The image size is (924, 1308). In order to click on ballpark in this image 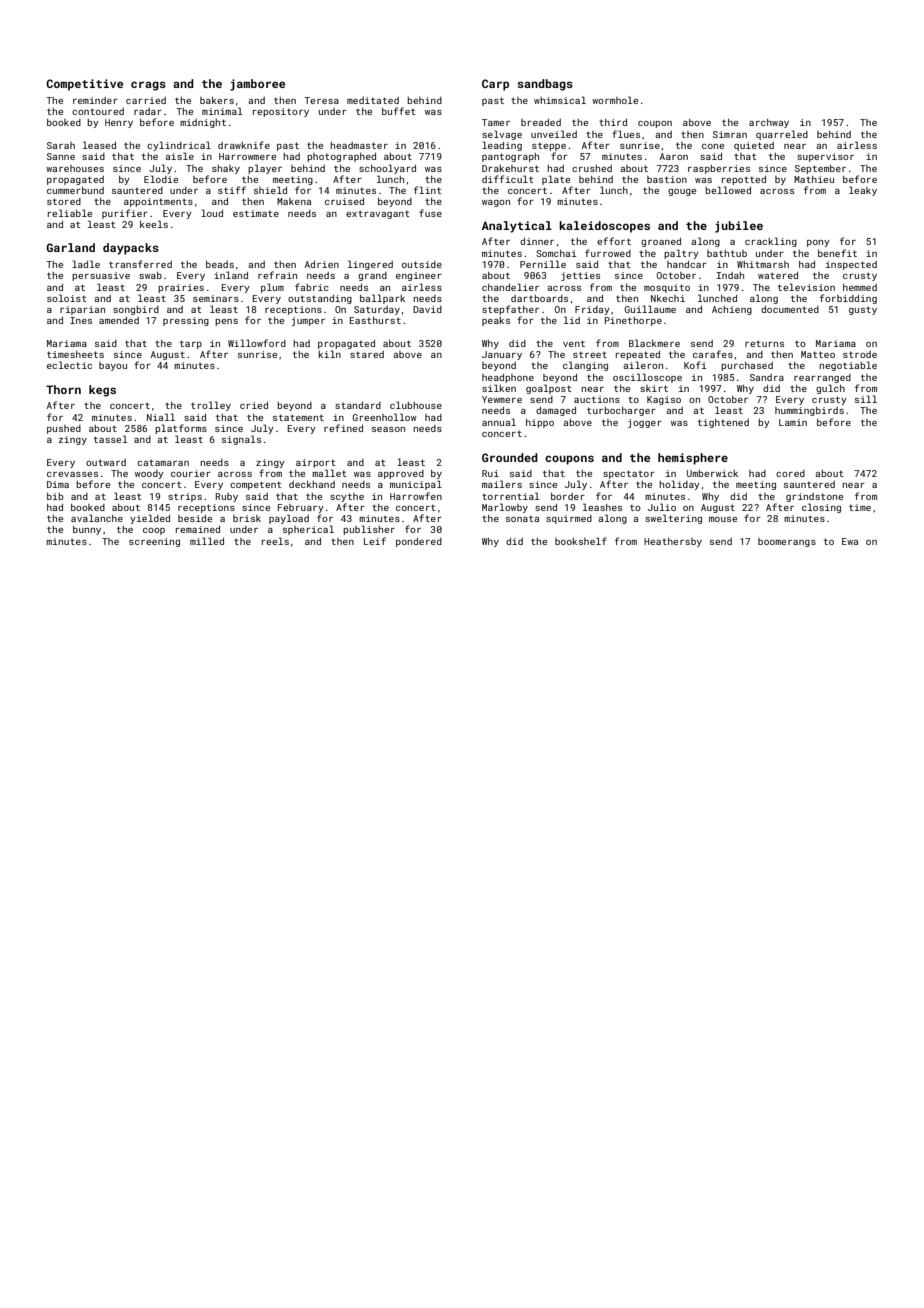, I will do `click(382, 299)`.
